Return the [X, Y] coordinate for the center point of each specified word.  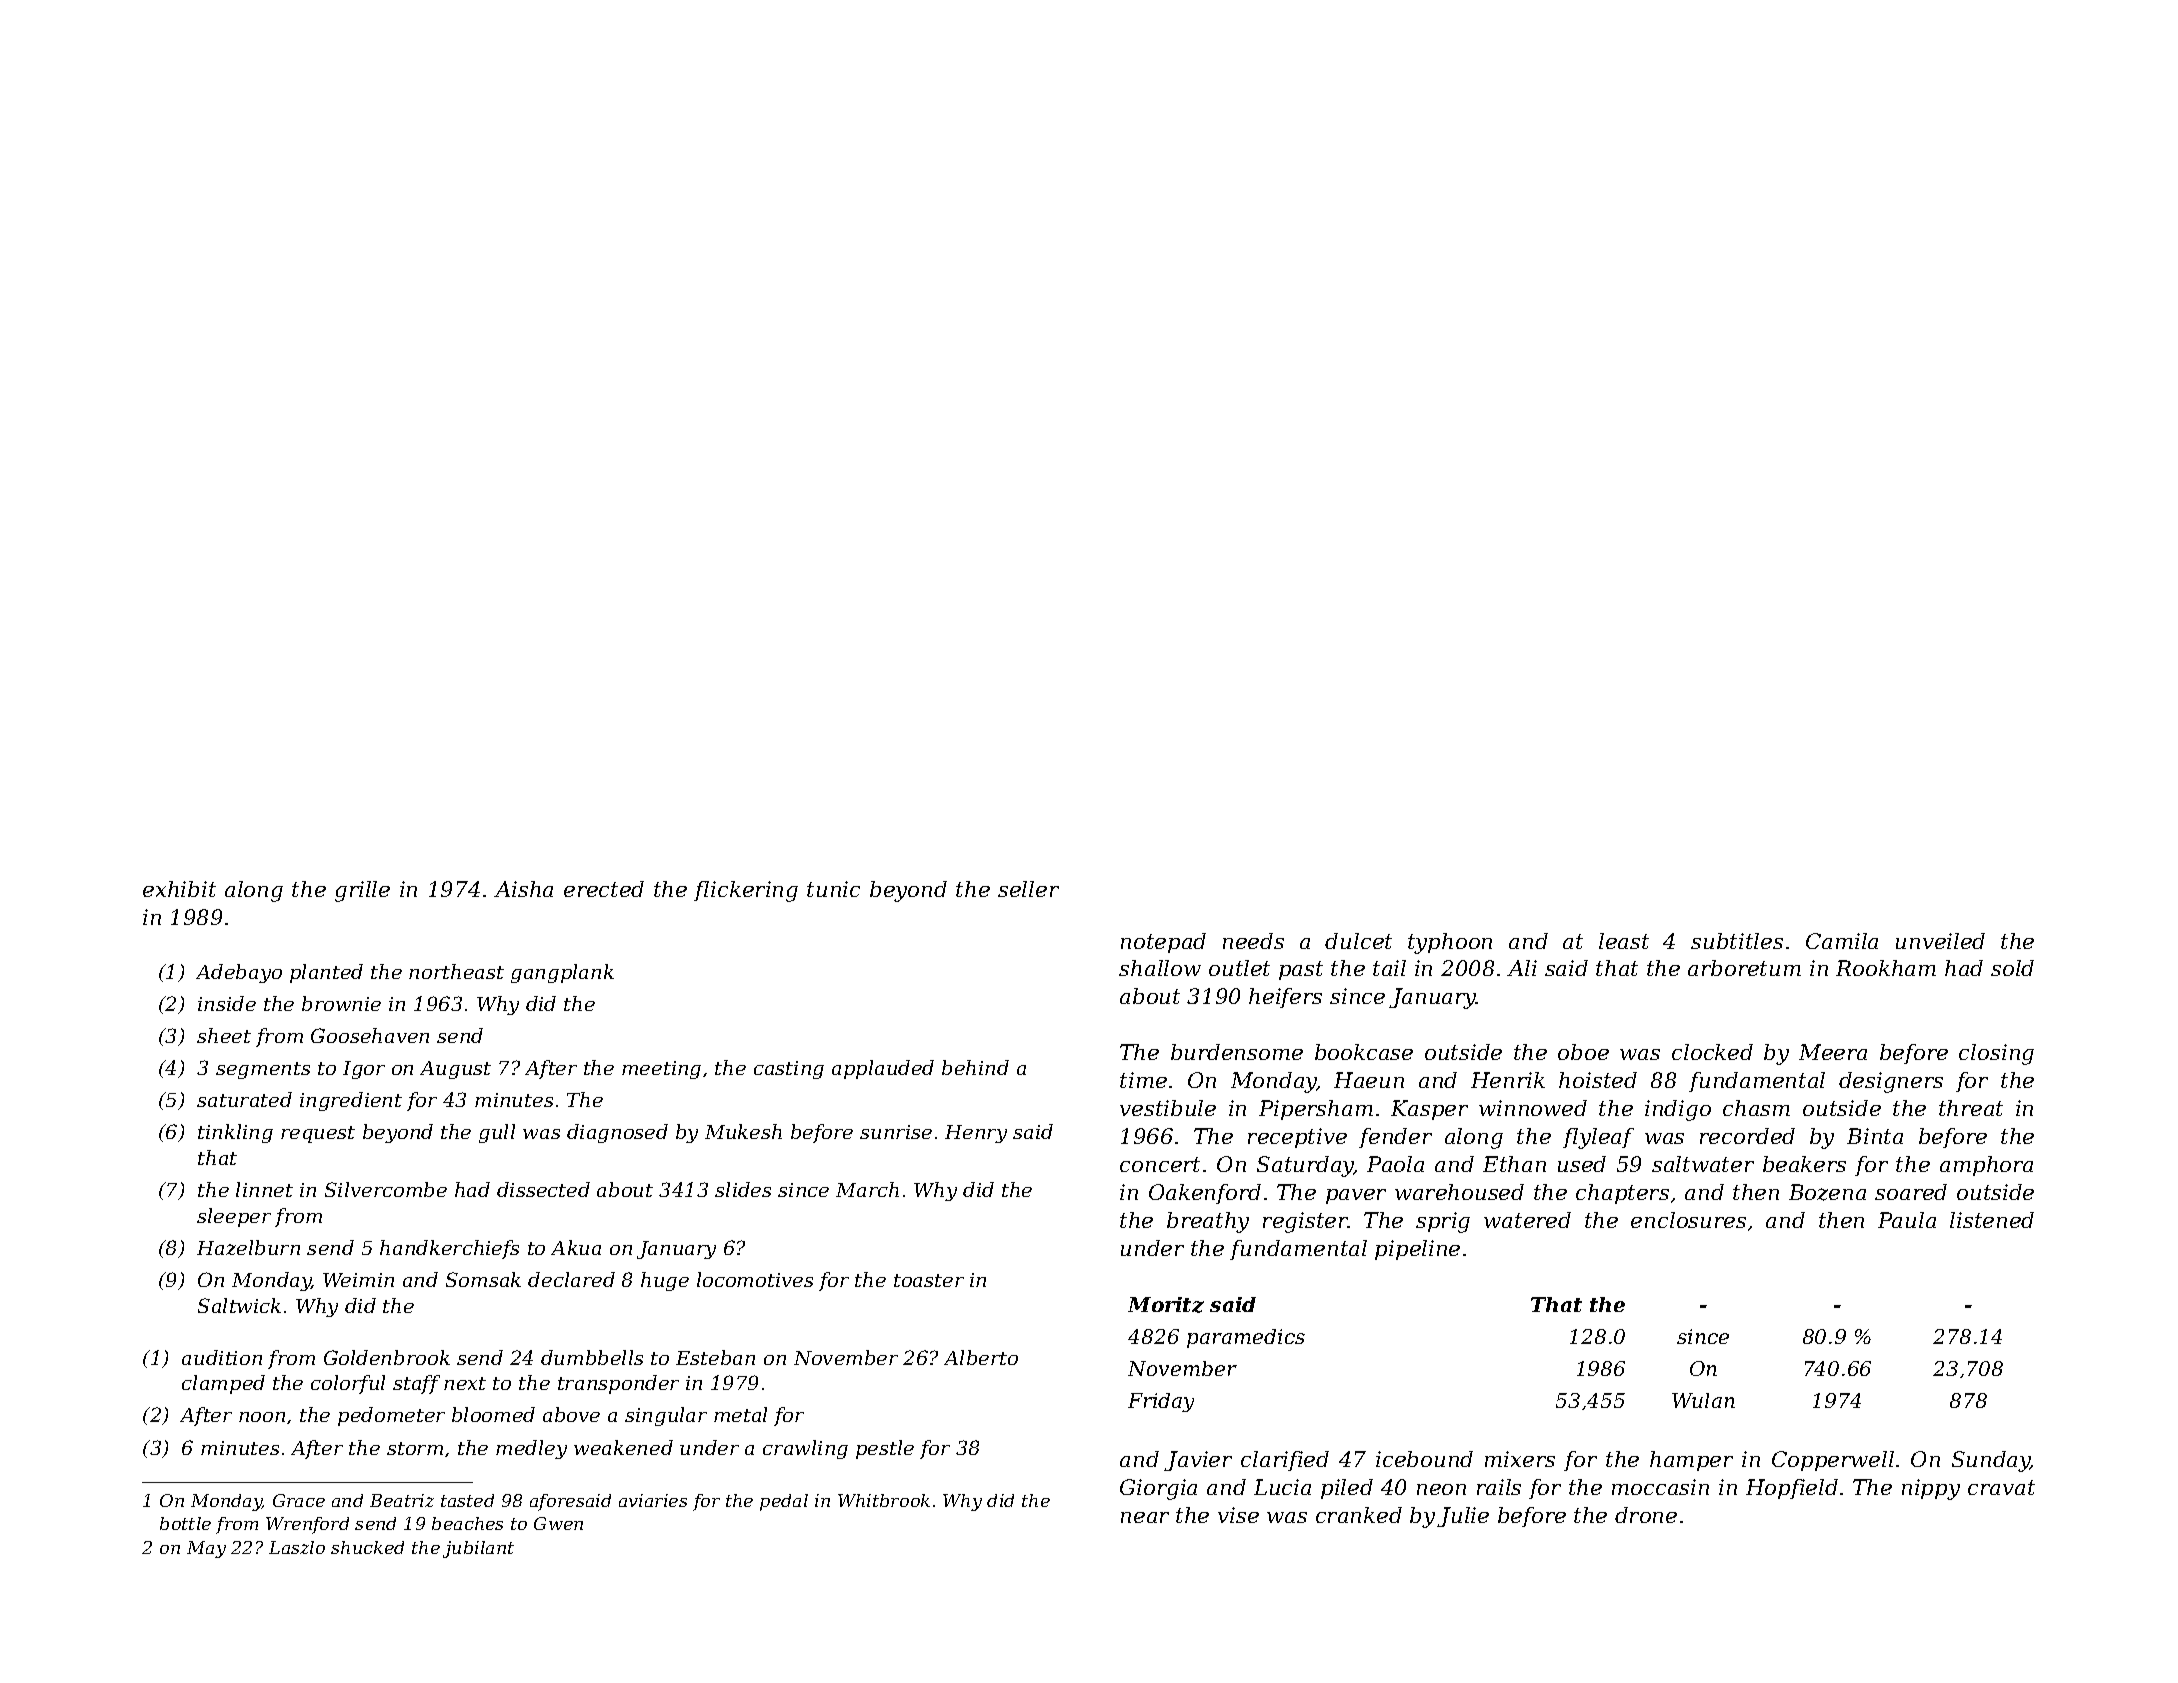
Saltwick [239, 1305]
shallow [1160, 968]
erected [604, 889]
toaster [929, 1280]
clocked [1712, 1052]
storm [415, 1448]
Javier [1198, 1461]
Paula [1907, 1220]
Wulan [1703, 1400]
